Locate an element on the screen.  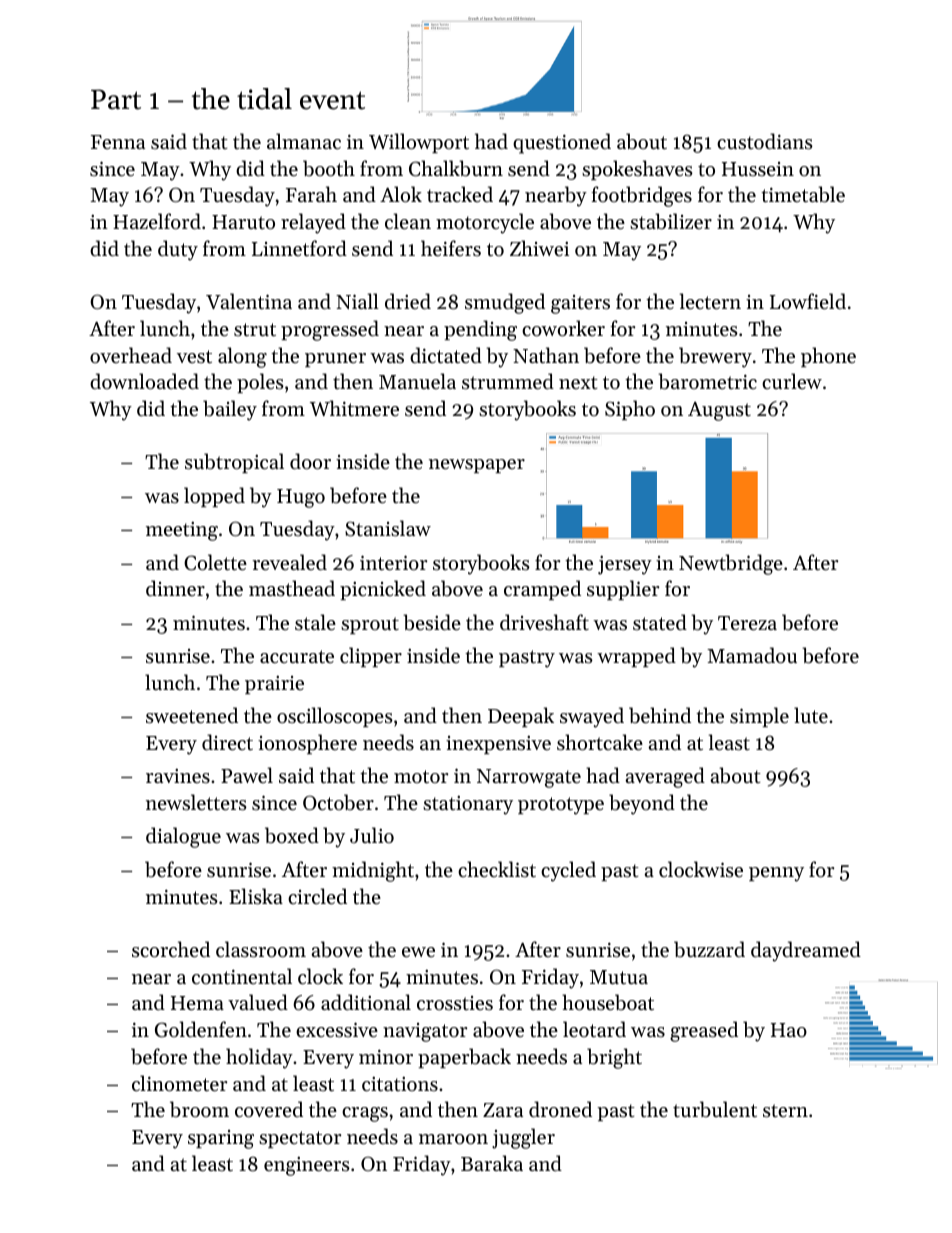
stated is located at coordinates (660, 622).
